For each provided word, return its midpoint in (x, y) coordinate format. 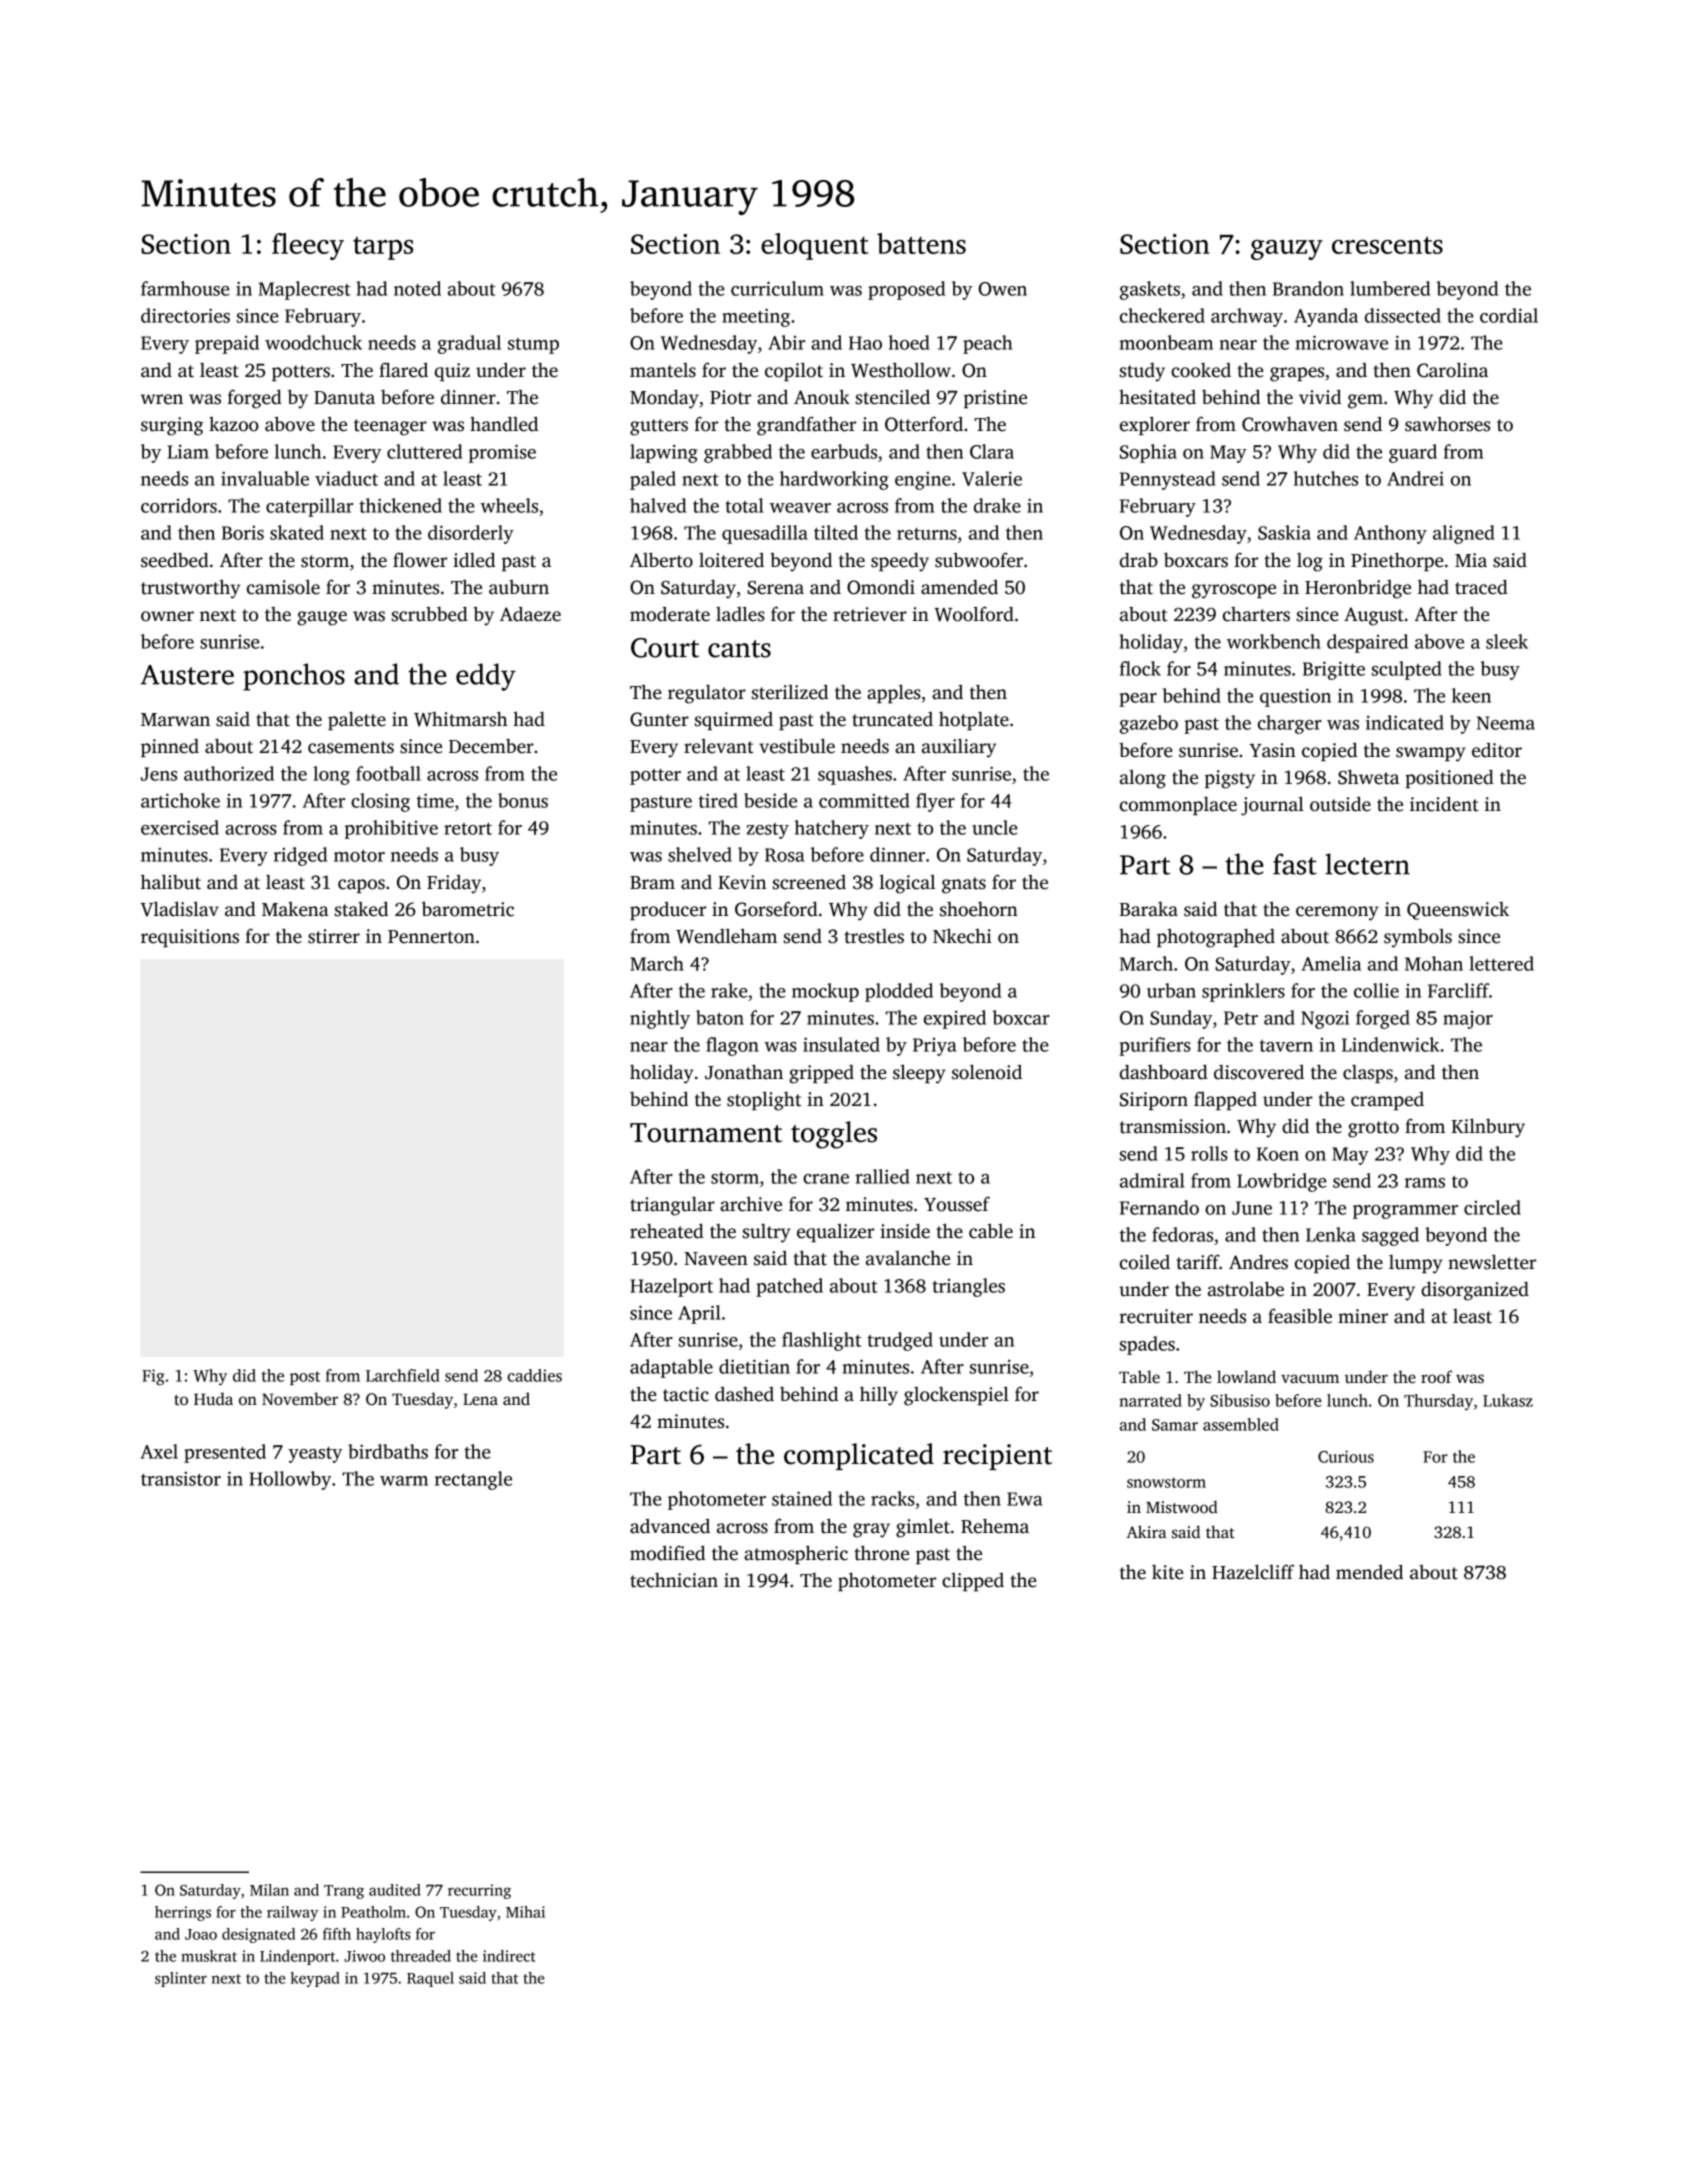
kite (1168, 1572)
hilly (879, 1396)
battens (921, 243)
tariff (1198, 1262)
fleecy (308, 246)
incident (1444, 804)
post (305, 1378)
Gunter (659, 719)
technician (674, 1580)
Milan (269, 1890)
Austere (187, 675)
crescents (1387, 245)
